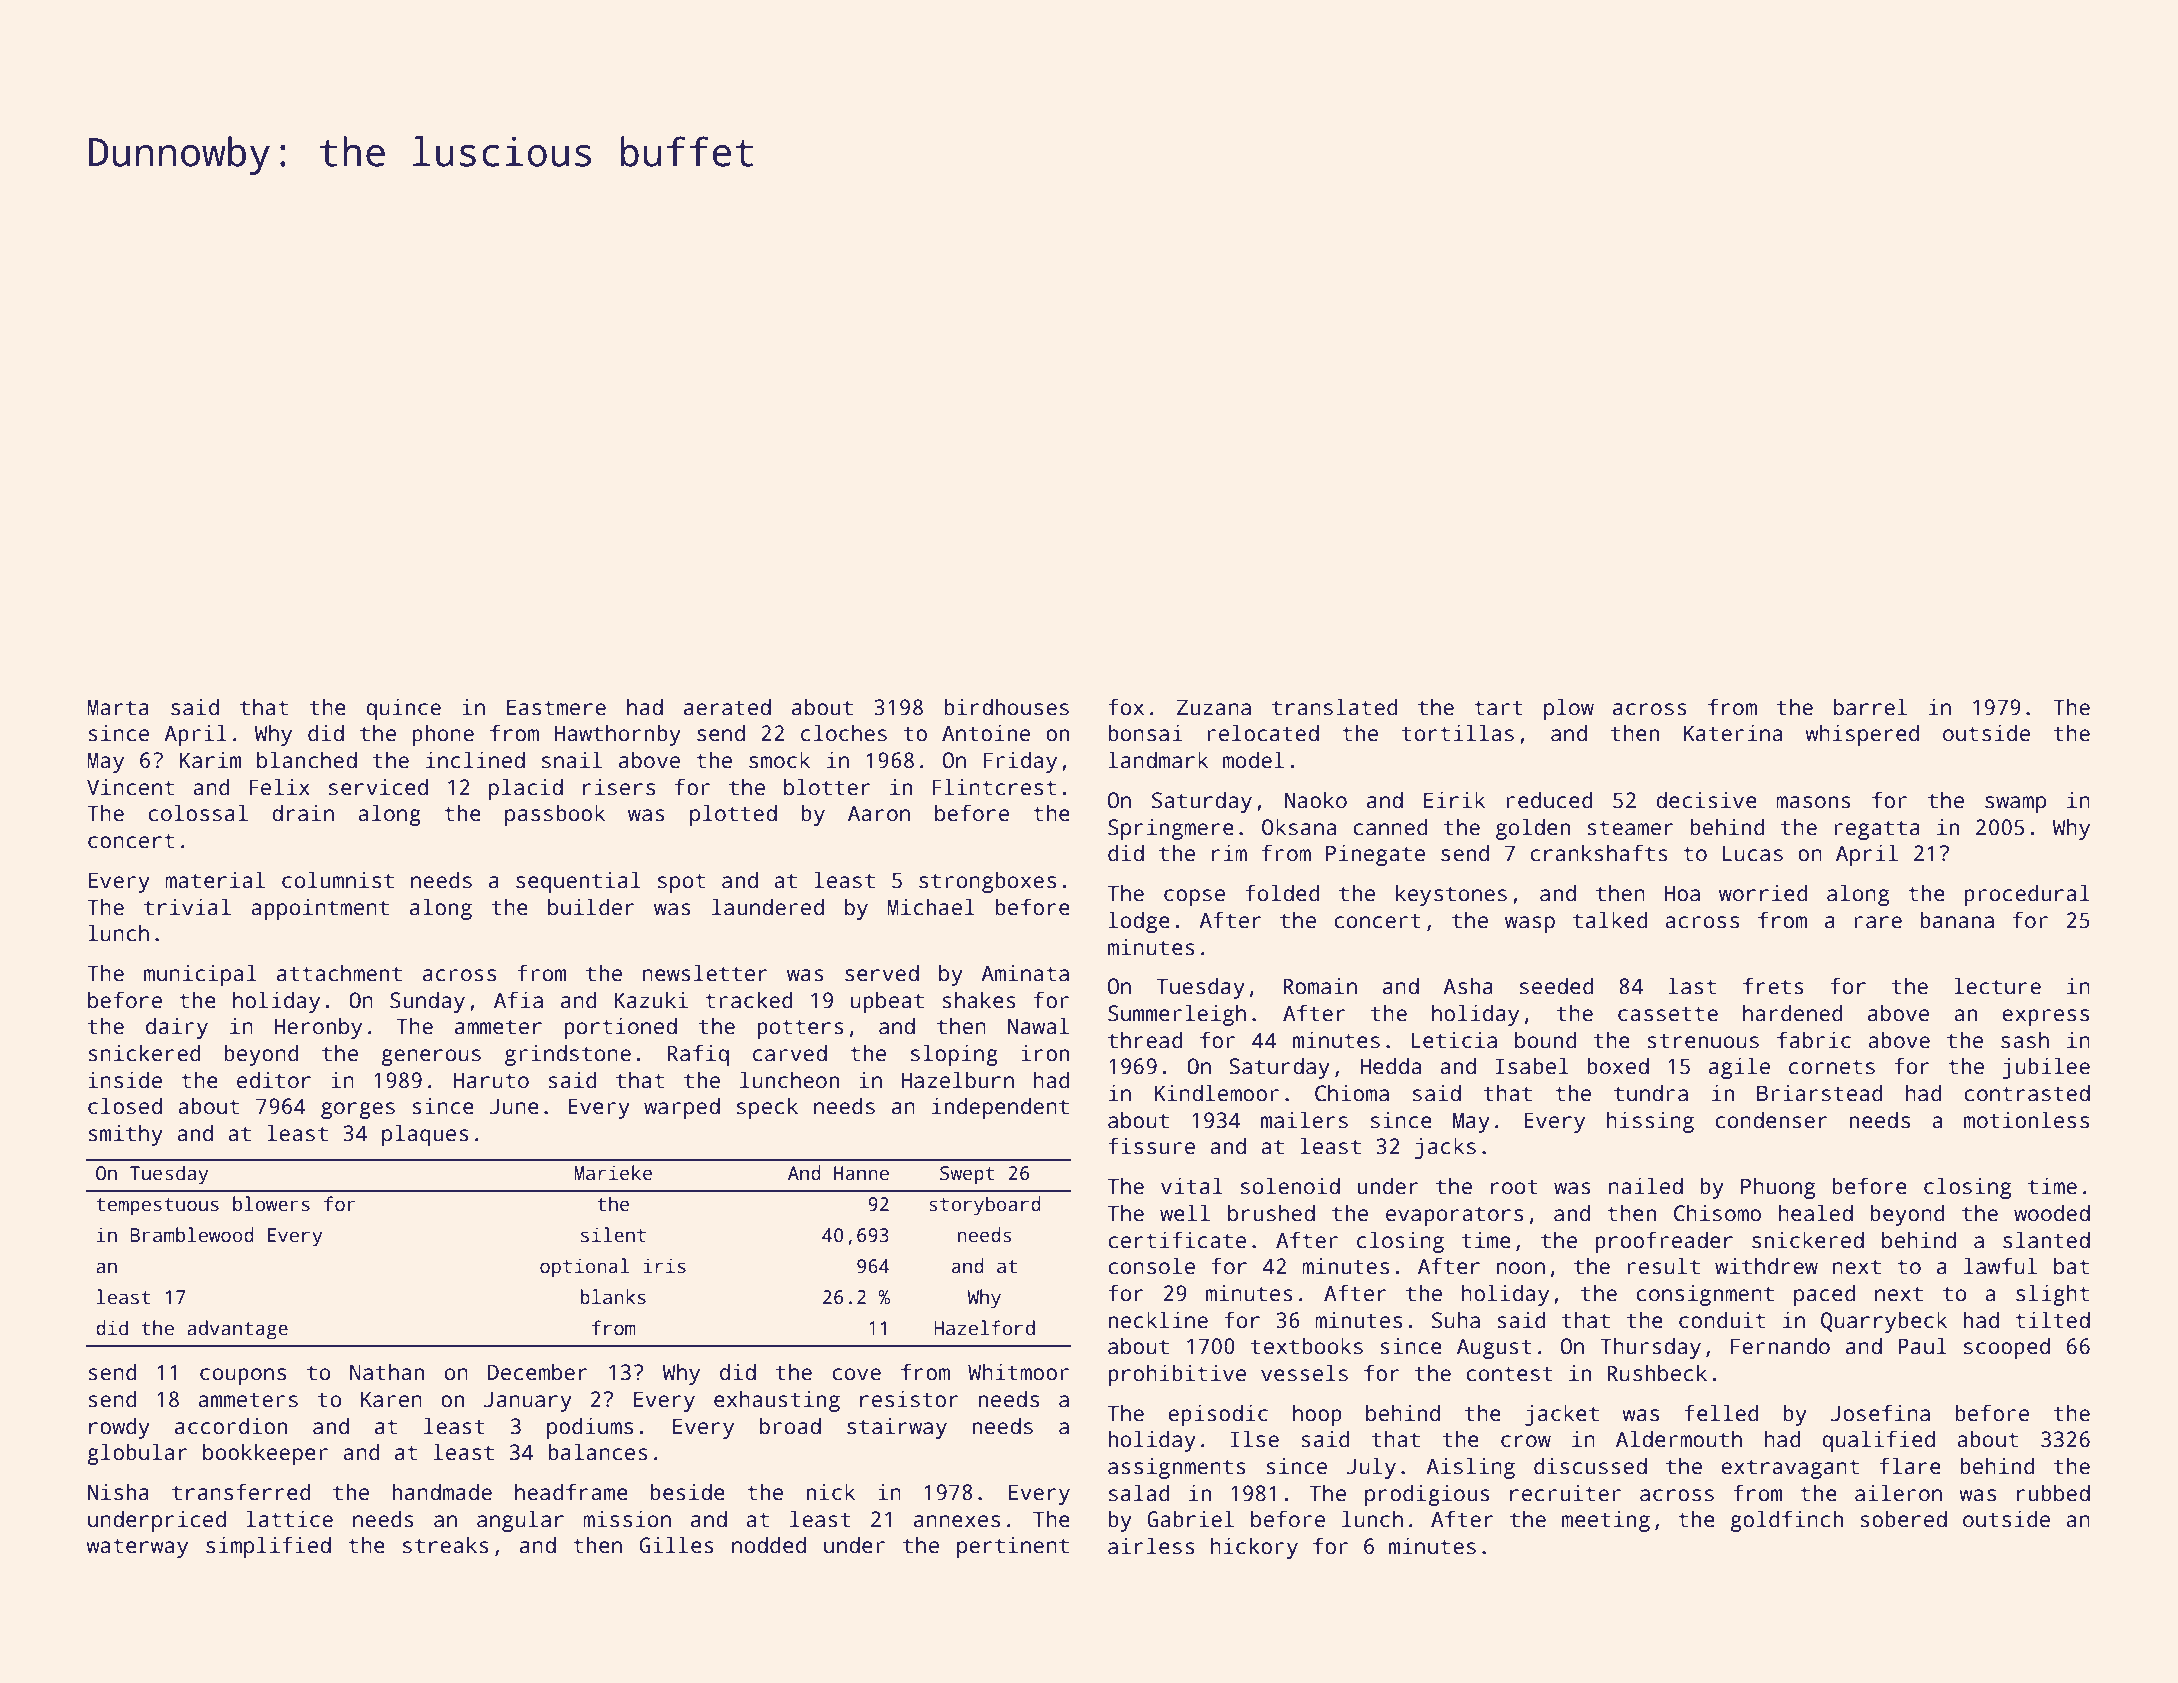 This page has height=1683, width=2178. I want to click on hickory, so click(1254, 1548).
